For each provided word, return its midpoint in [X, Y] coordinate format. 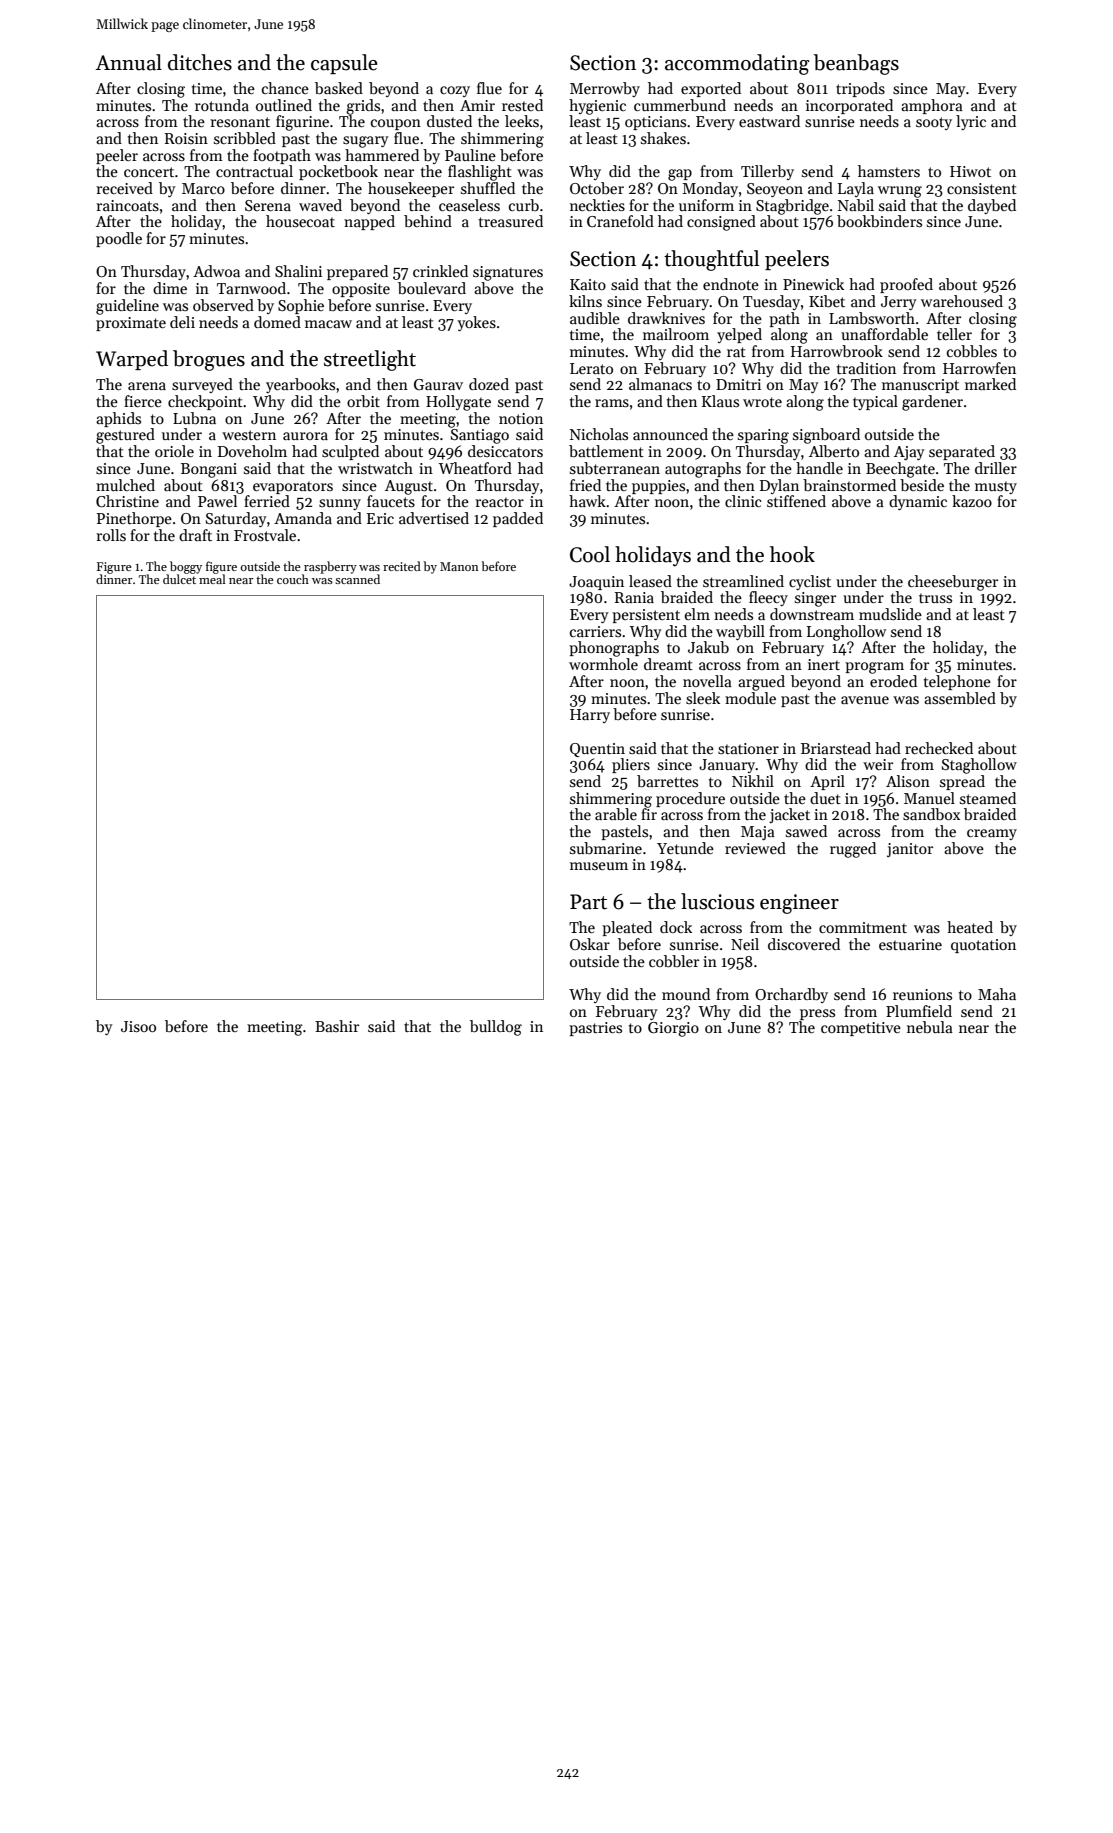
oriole [174, 451]
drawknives [666, 318]
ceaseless [469, 205]
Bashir [337, 1026]
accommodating [737, 64]
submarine [606, 848]
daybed [992, 206]
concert [149, 172]
